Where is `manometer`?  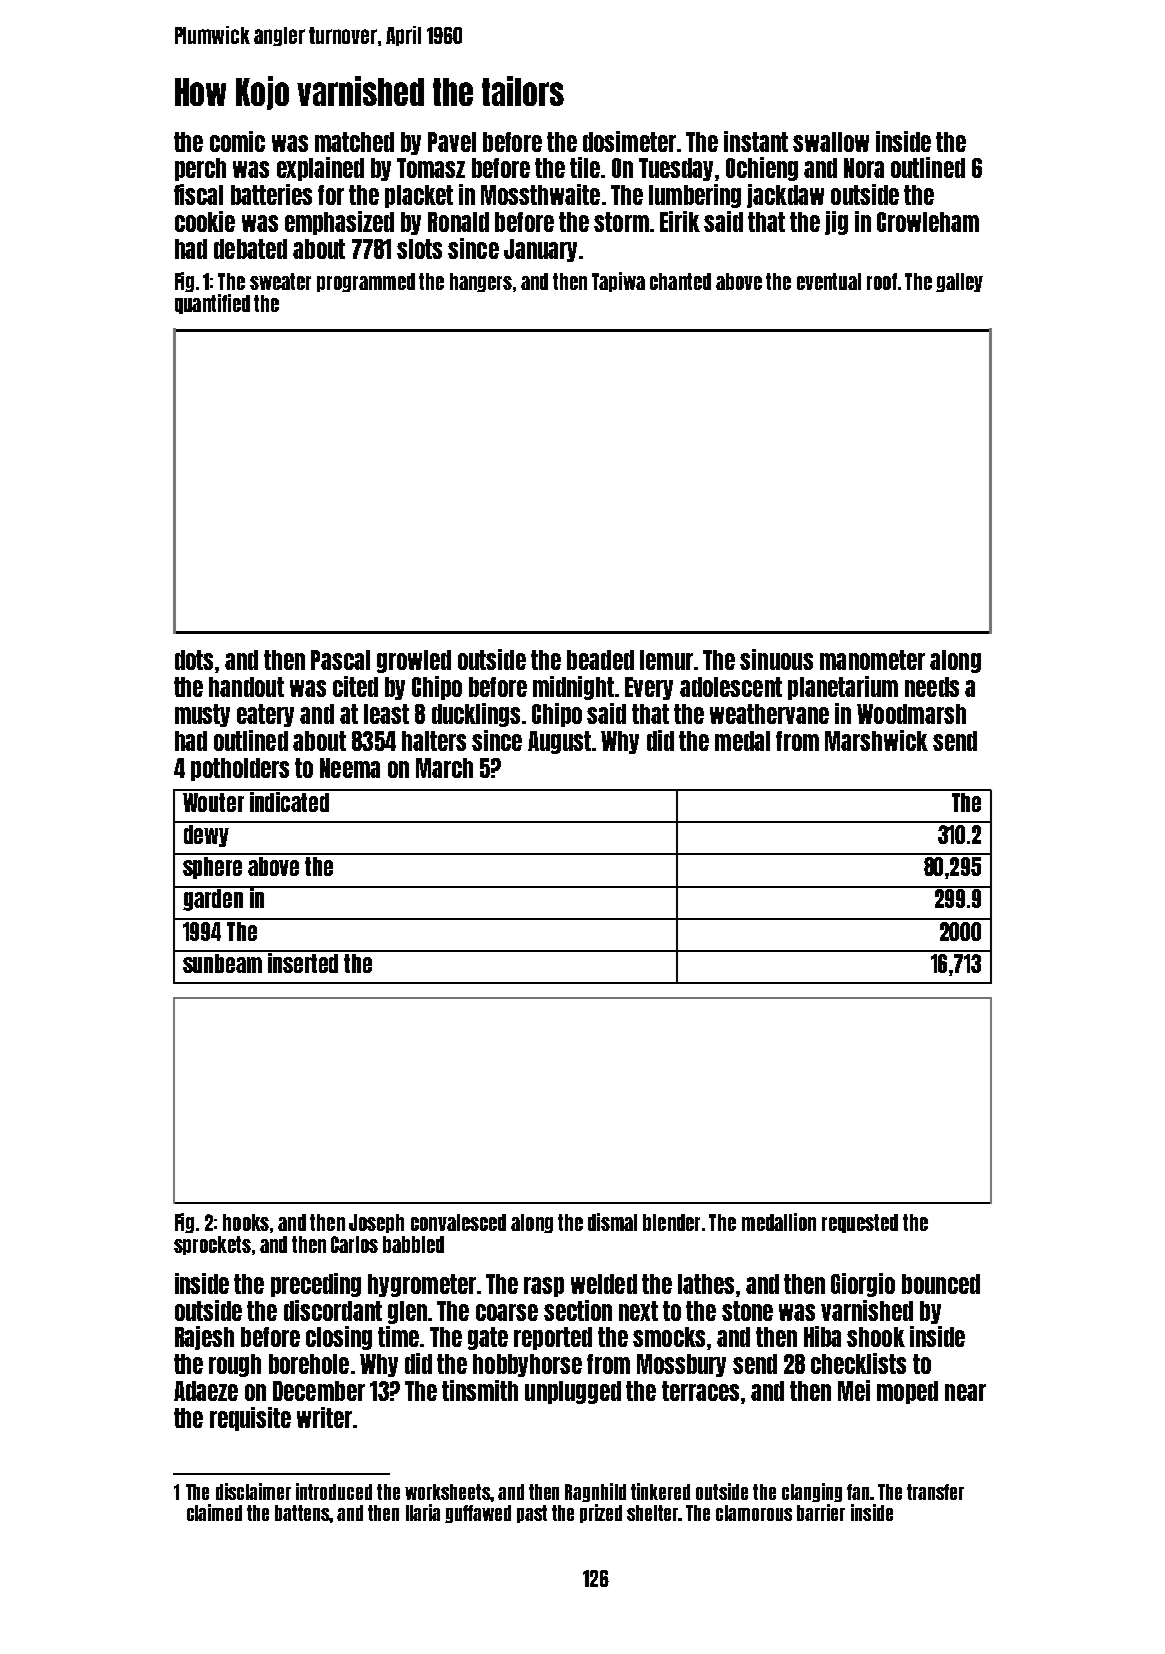 manometer is located at coordinates (872, 660).
